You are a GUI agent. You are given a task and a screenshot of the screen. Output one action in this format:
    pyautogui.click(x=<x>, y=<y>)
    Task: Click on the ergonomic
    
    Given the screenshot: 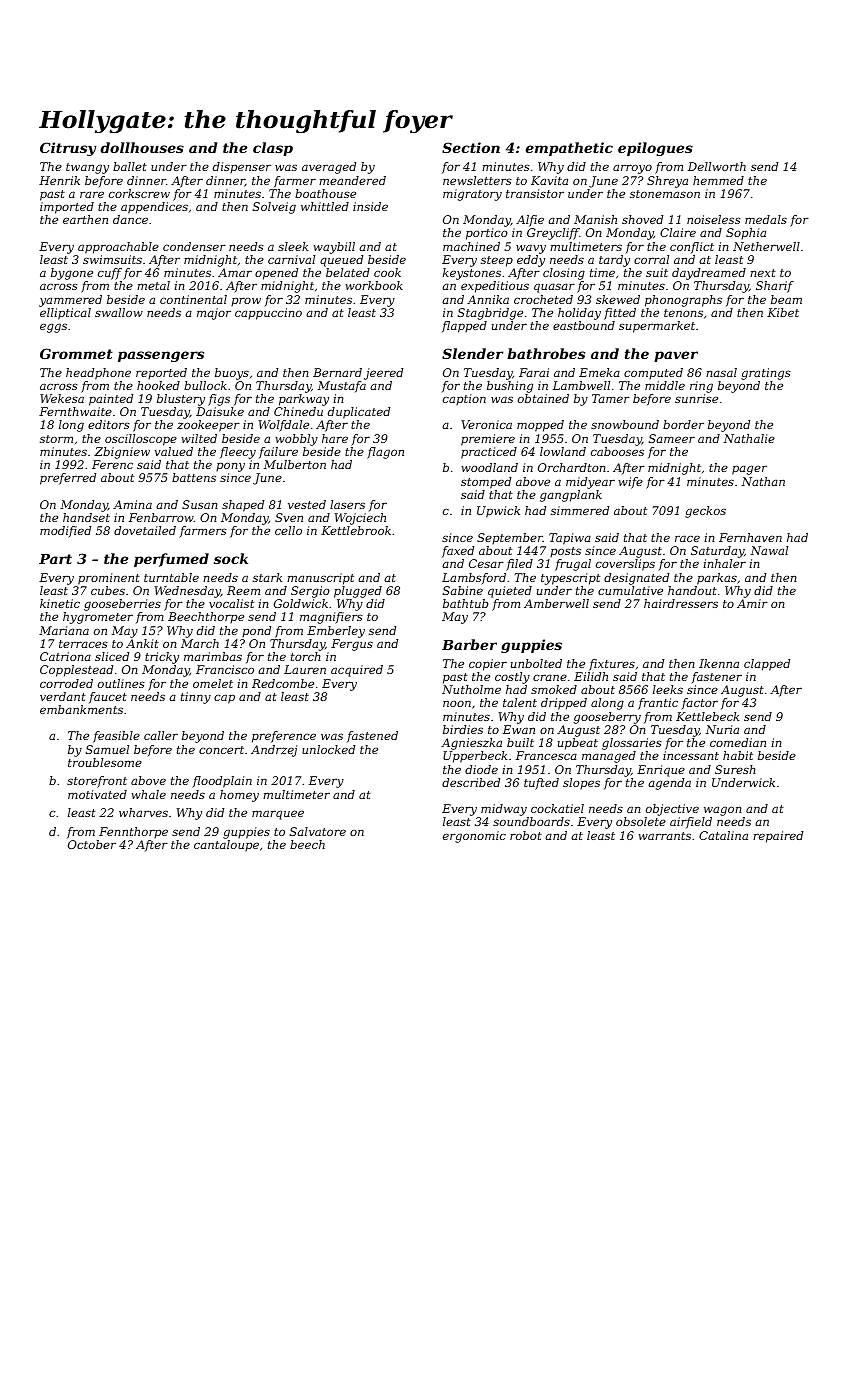 What is the action you would take?
    pyautogui.click(x=474, y=837)
